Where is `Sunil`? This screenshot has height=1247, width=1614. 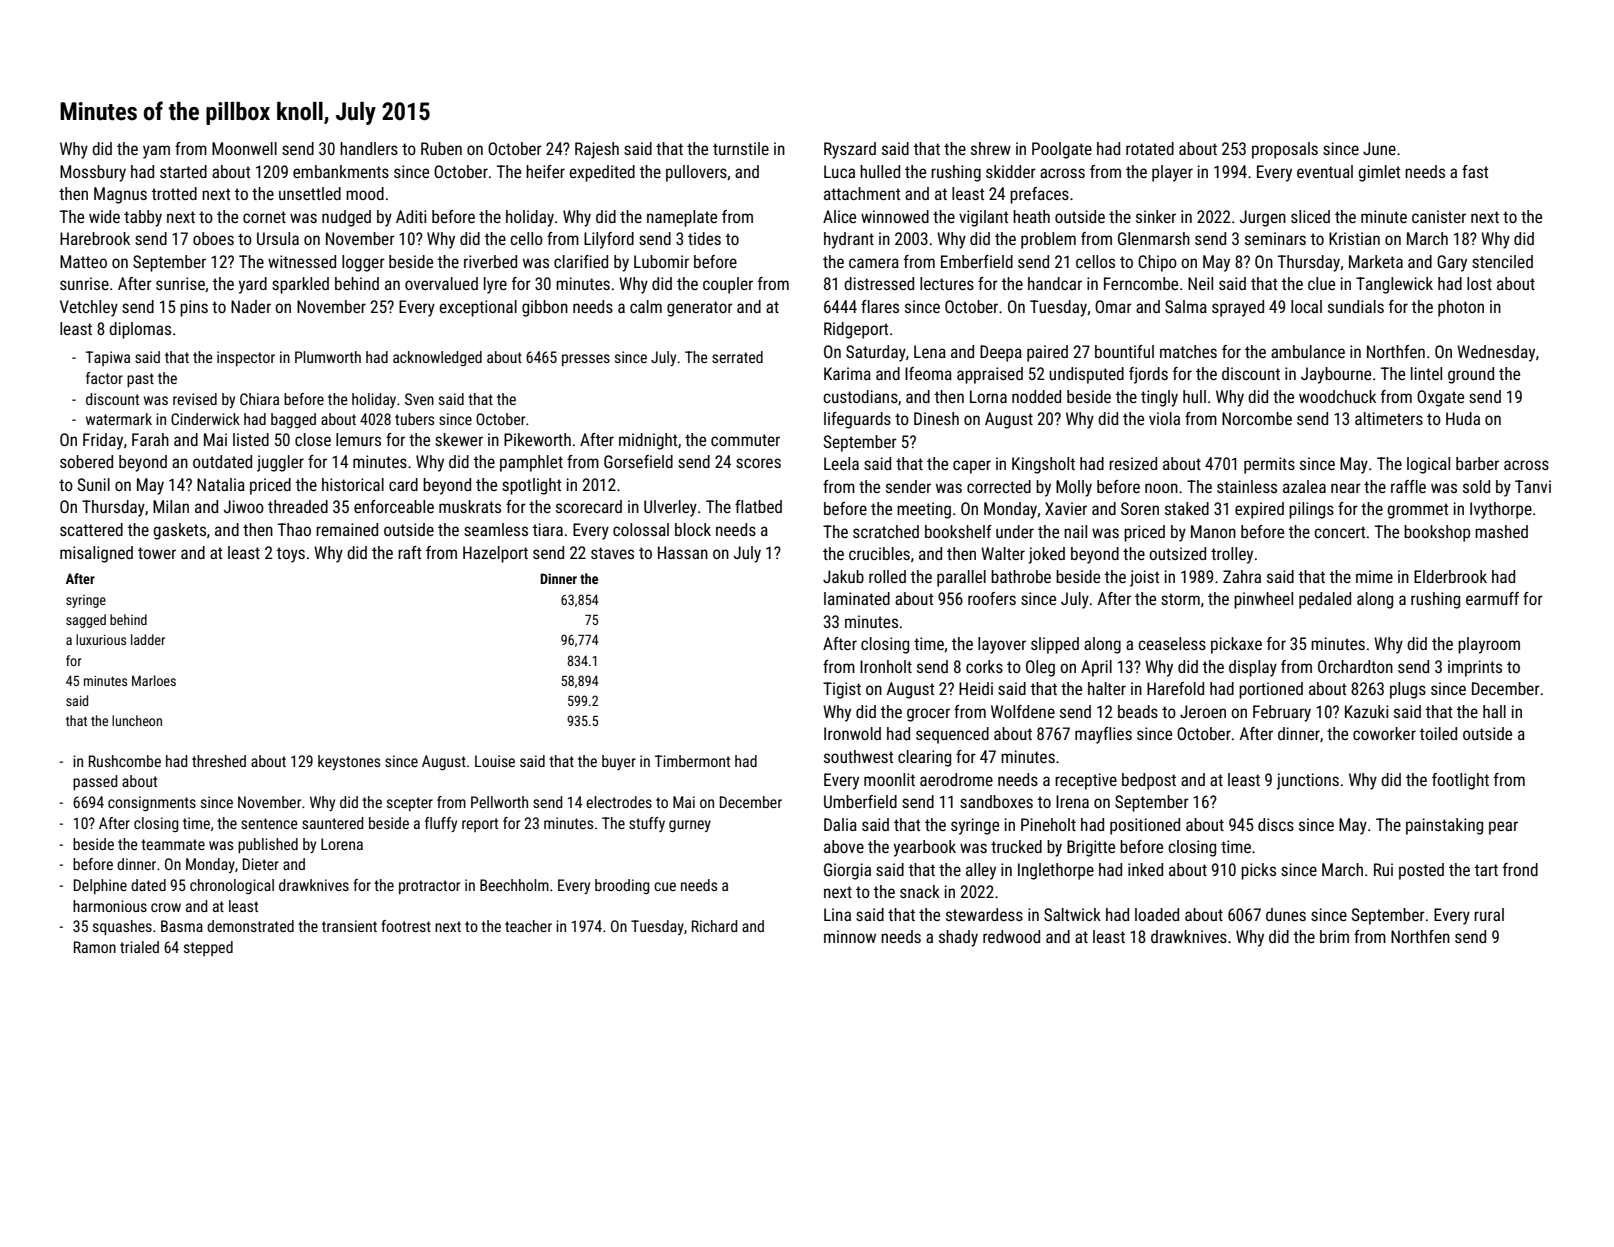 Sunil is located at coordinates (94, 484).
